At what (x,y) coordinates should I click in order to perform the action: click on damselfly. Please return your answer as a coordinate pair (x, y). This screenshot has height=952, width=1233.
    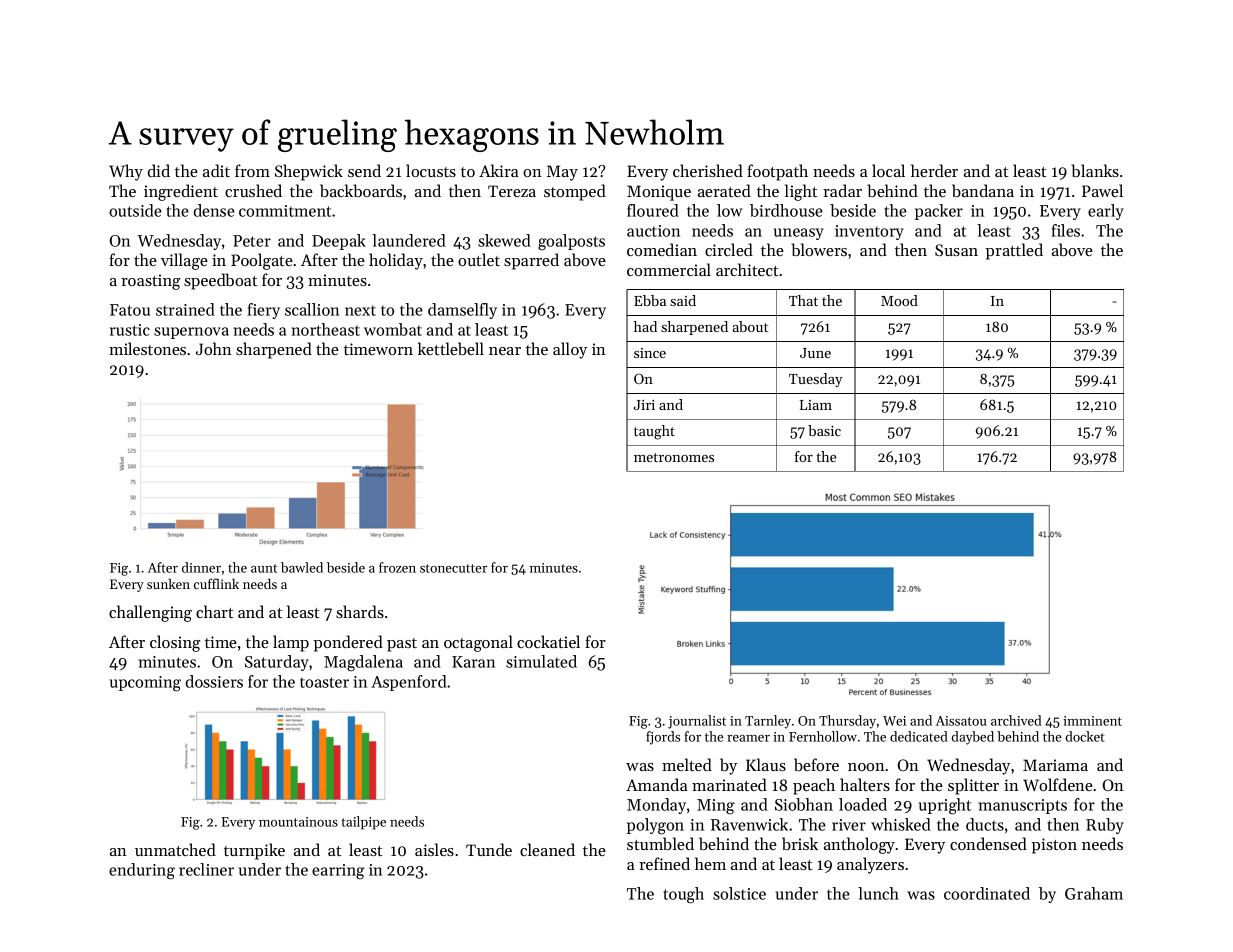
    Looking at the image, I should click on (462, 311).
